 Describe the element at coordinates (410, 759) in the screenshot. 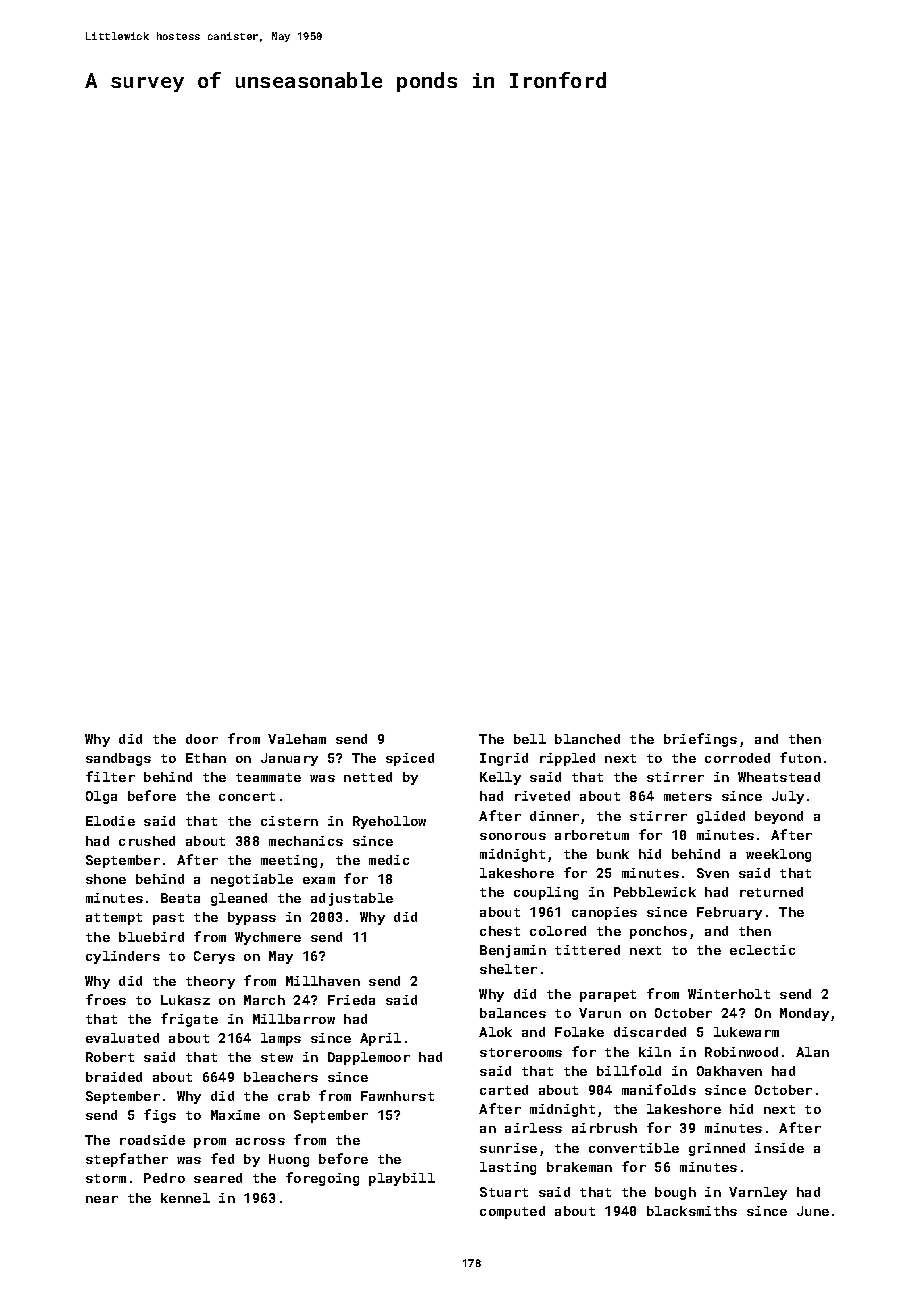

I see `spiced` at that location.
